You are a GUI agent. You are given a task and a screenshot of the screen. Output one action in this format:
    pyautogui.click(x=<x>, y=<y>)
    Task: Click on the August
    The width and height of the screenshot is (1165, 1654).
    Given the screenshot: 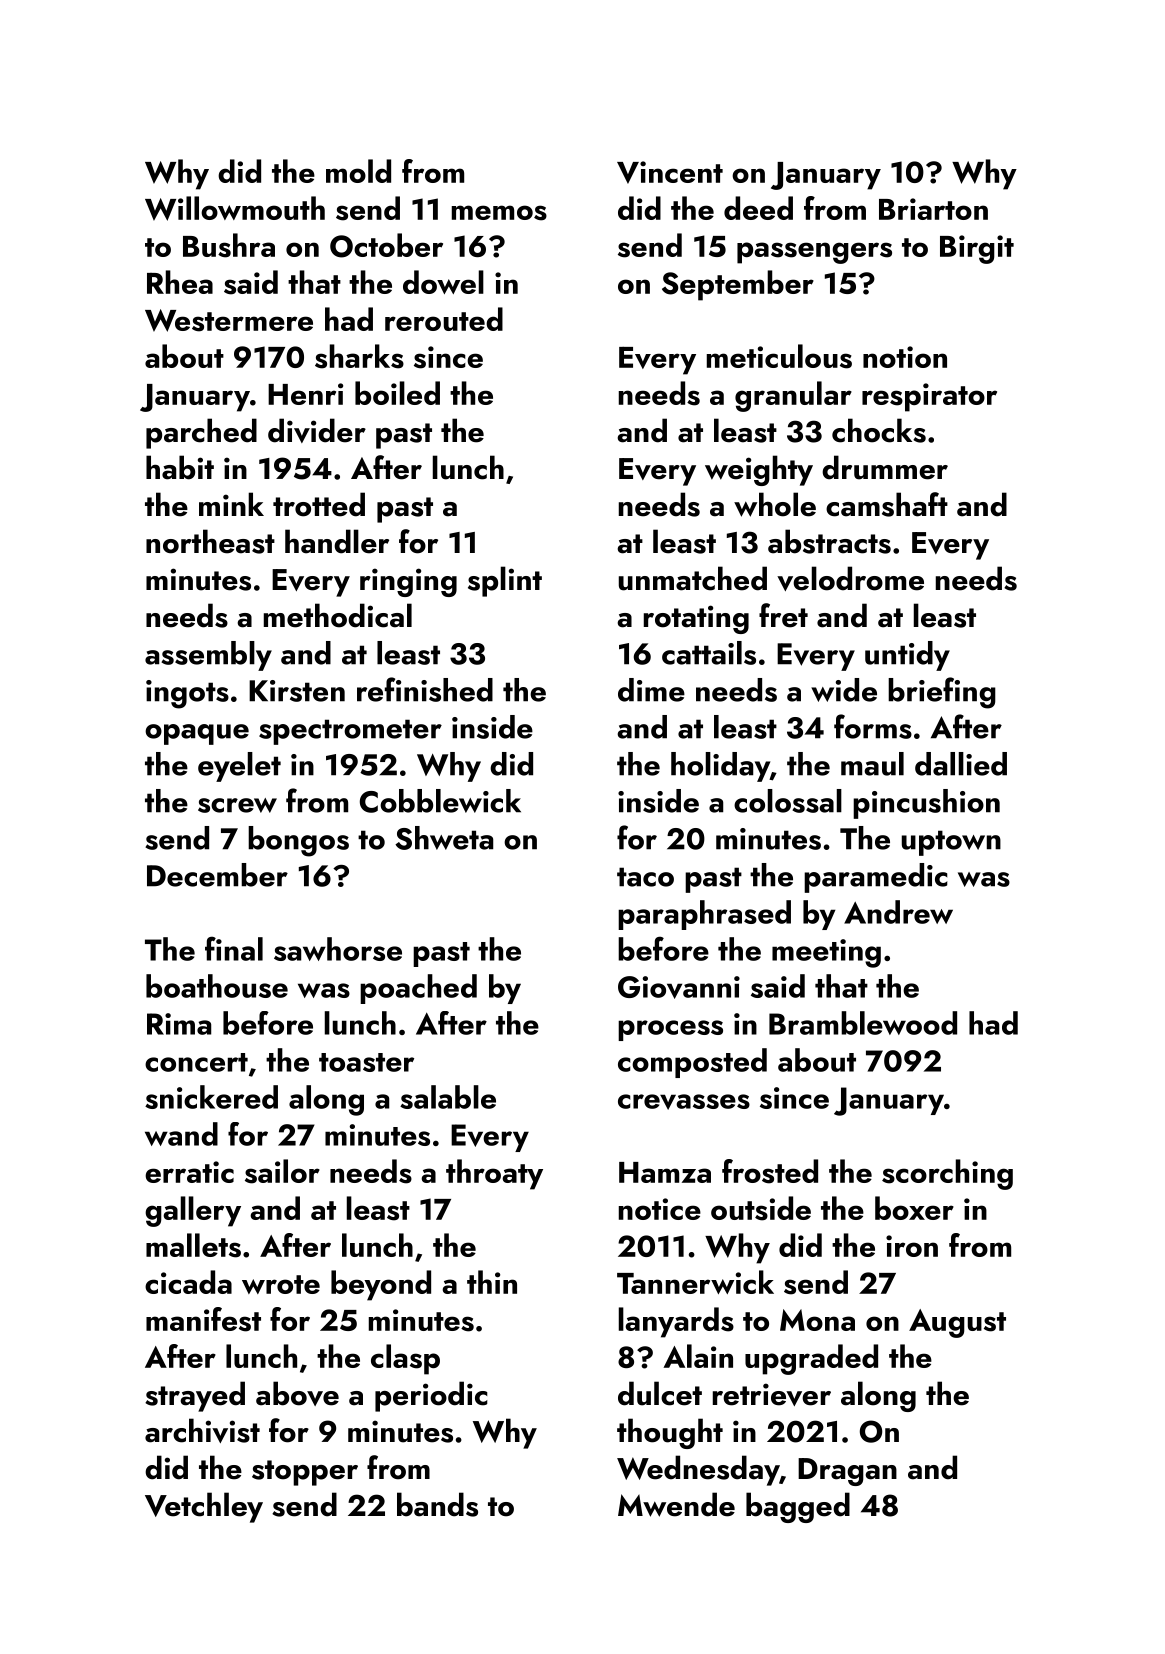 What is the action you would take?
    pyautogui.click(x=957, y=1323)
